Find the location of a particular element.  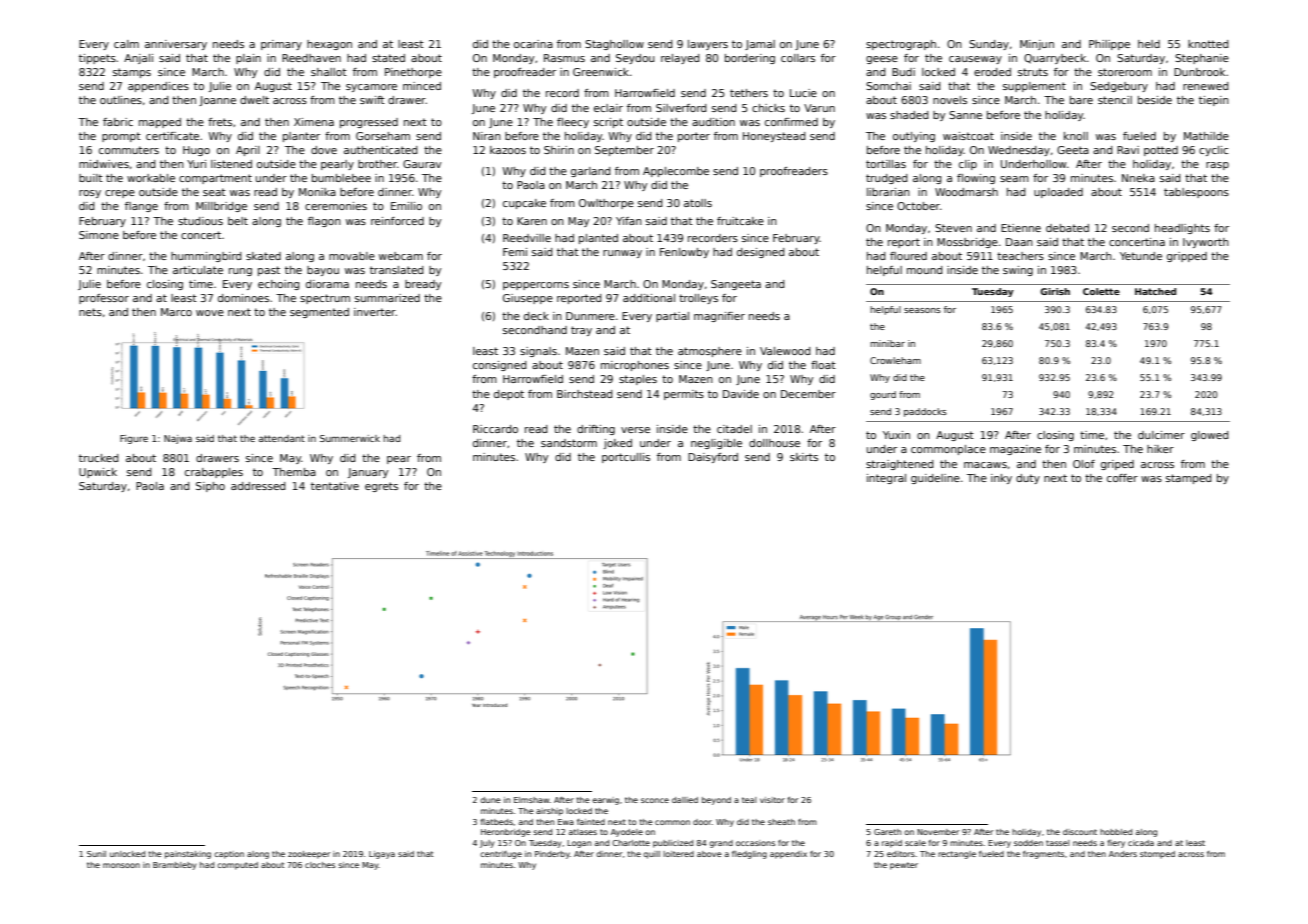

ocarina is located at coordinates (533, 44).
